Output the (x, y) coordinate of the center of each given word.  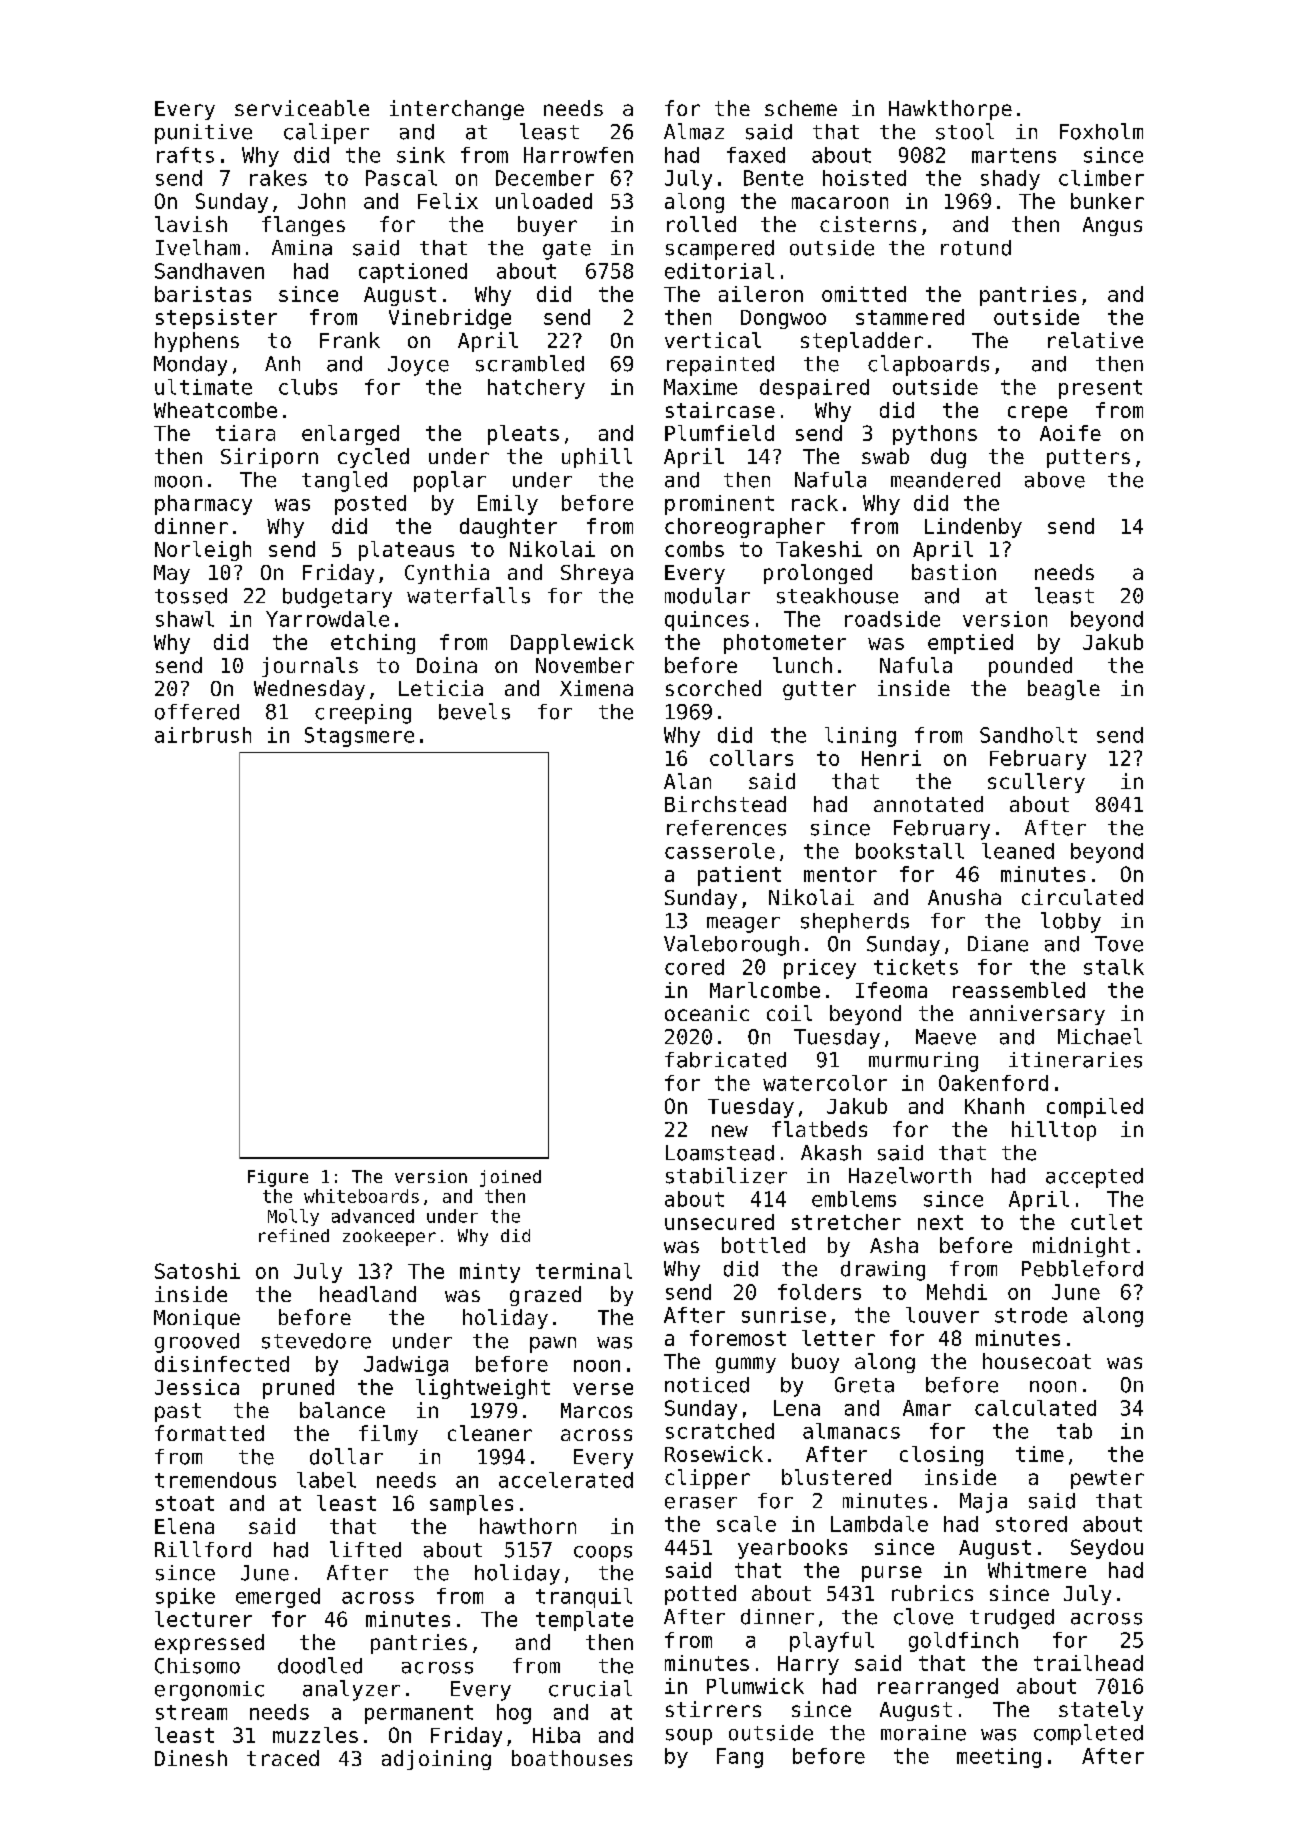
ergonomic (209, 1691)
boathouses (572, 1758)
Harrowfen (578, 155)
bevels (474, 711)
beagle (1064, 690)
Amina (302, 248)
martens (1014, 155)
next (940, 1222)
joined (510, 1178)
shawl (185, 619)
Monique (197, 1319)
